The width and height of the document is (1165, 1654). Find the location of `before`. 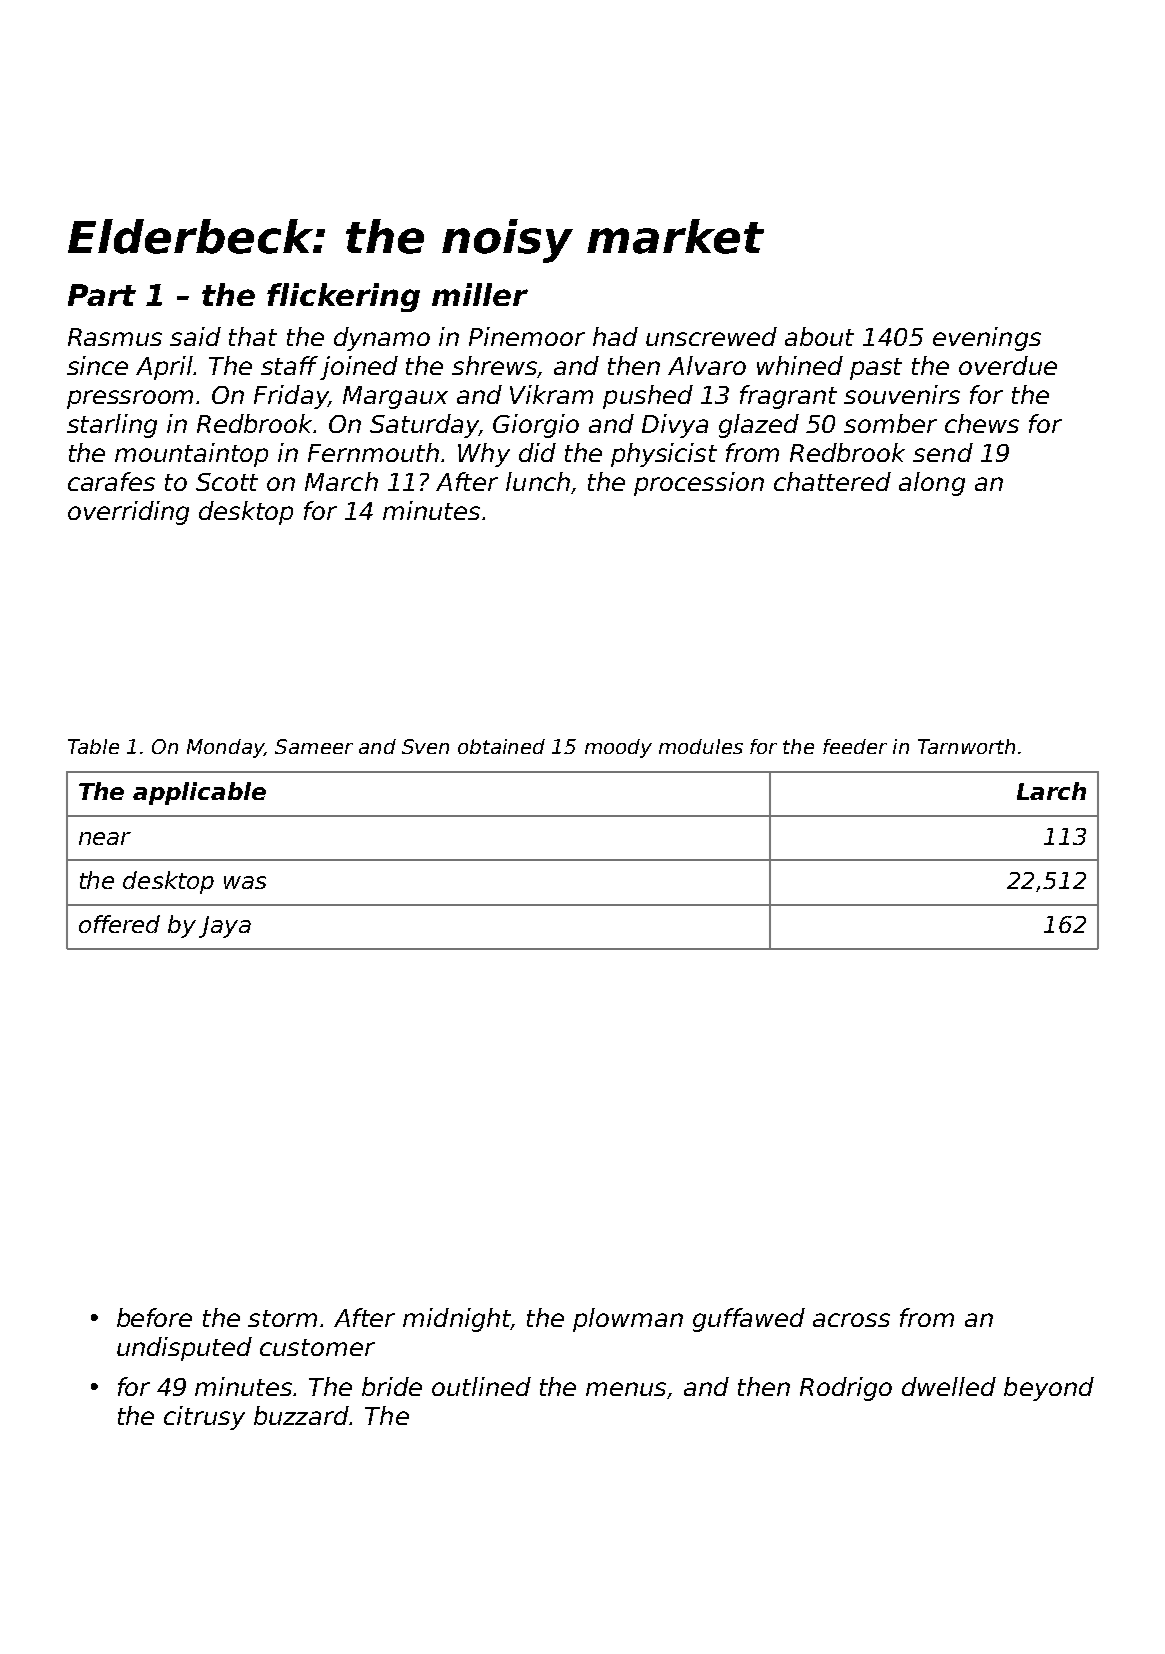

before is located at coordinates (154, 1317).
